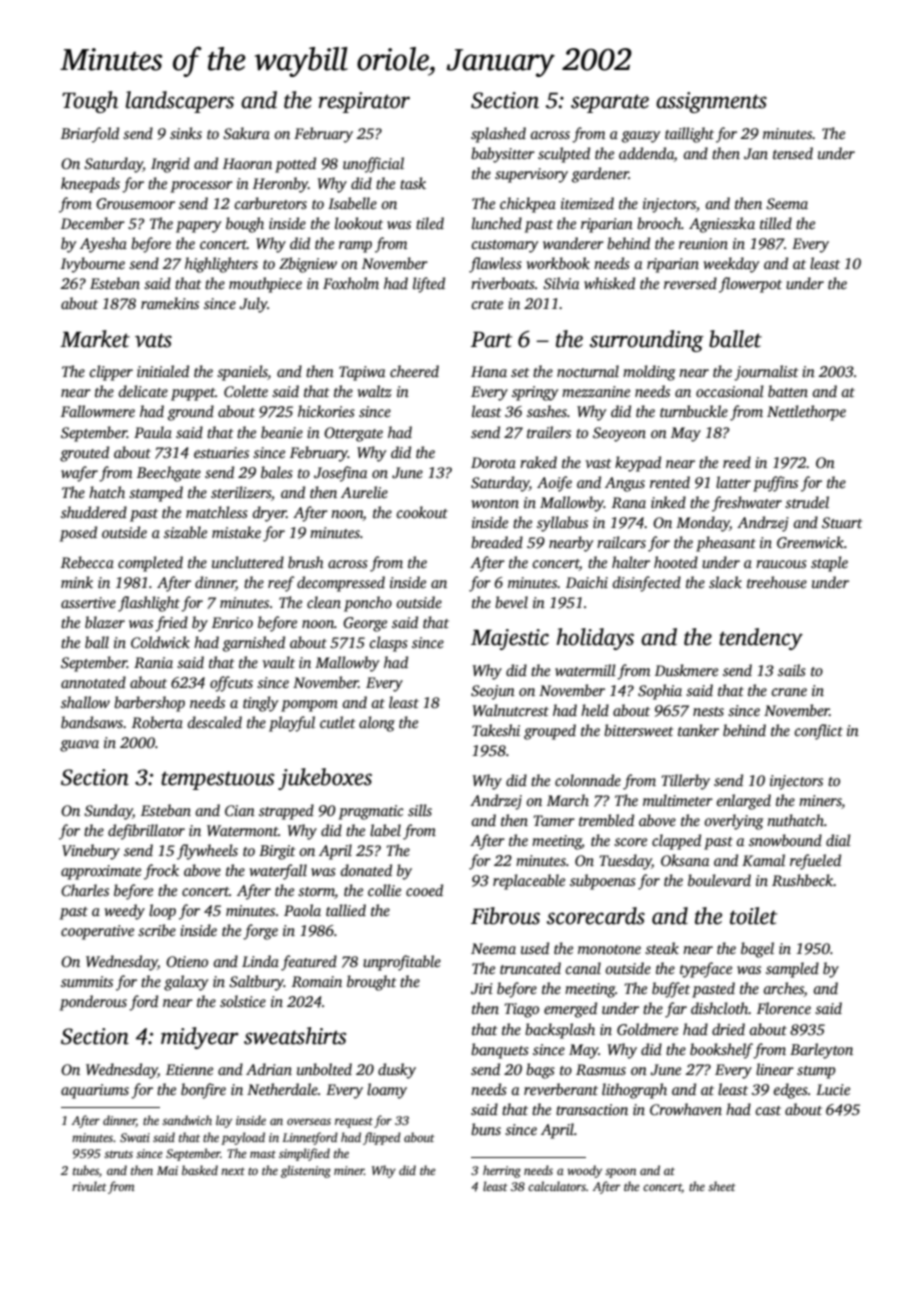 The height and width of the page is (1308, 924). What do you see at coordinates (364, 102) in the page?
I see `respirator` at bounding box center [364, 102].
